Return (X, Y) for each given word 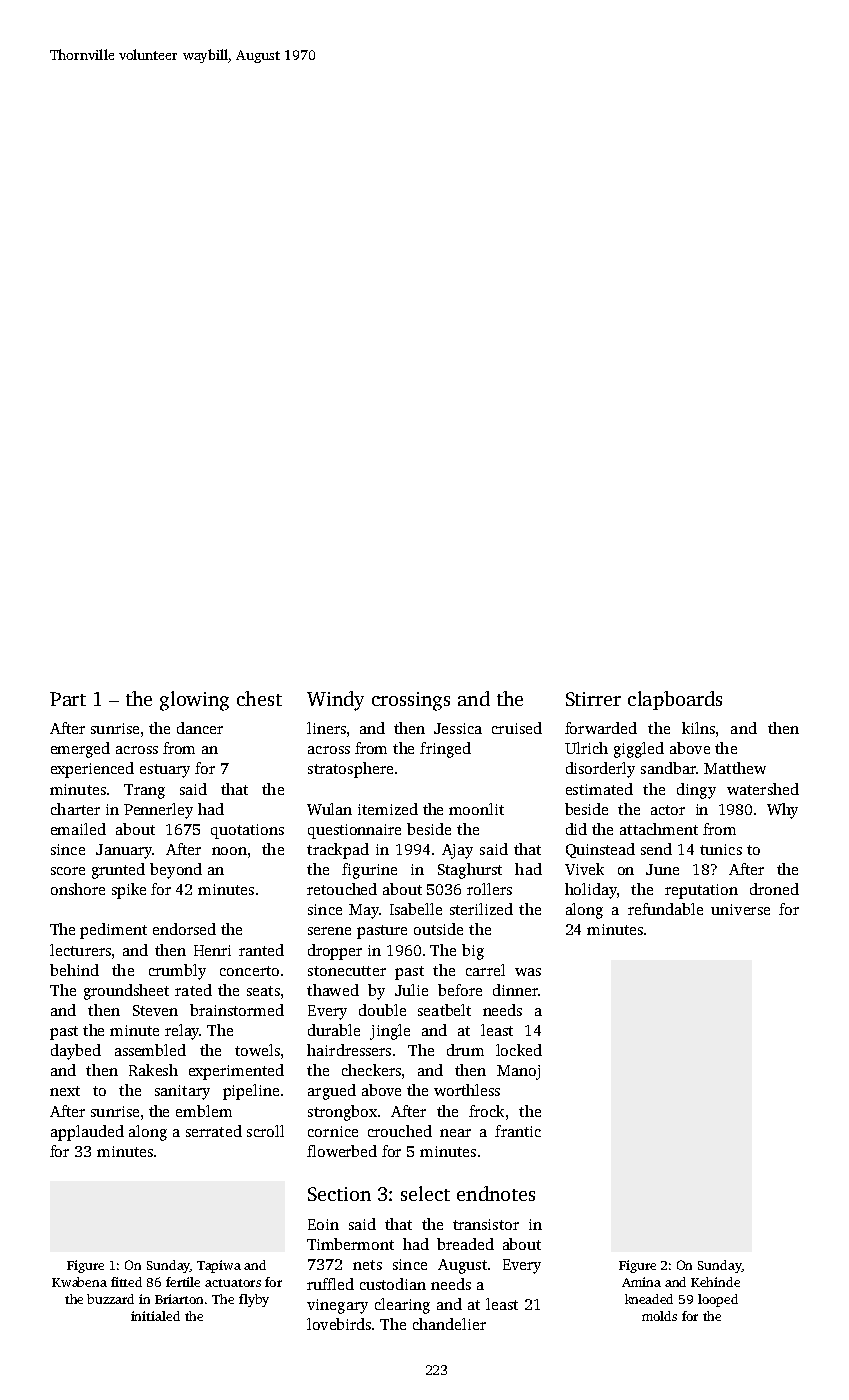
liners (326, 728)
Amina (641, 1282)
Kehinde (715, 1282)
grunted (118, 871)
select (425, 1193)
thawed (333, 990)
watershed (763, 789)
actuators (233, 1283)
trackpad (338, 851)
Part (68, 699)
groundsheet (126, 992)
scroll (265, 1131)
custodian (393, 1284)
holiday (591, 891)
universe (740, 909)
